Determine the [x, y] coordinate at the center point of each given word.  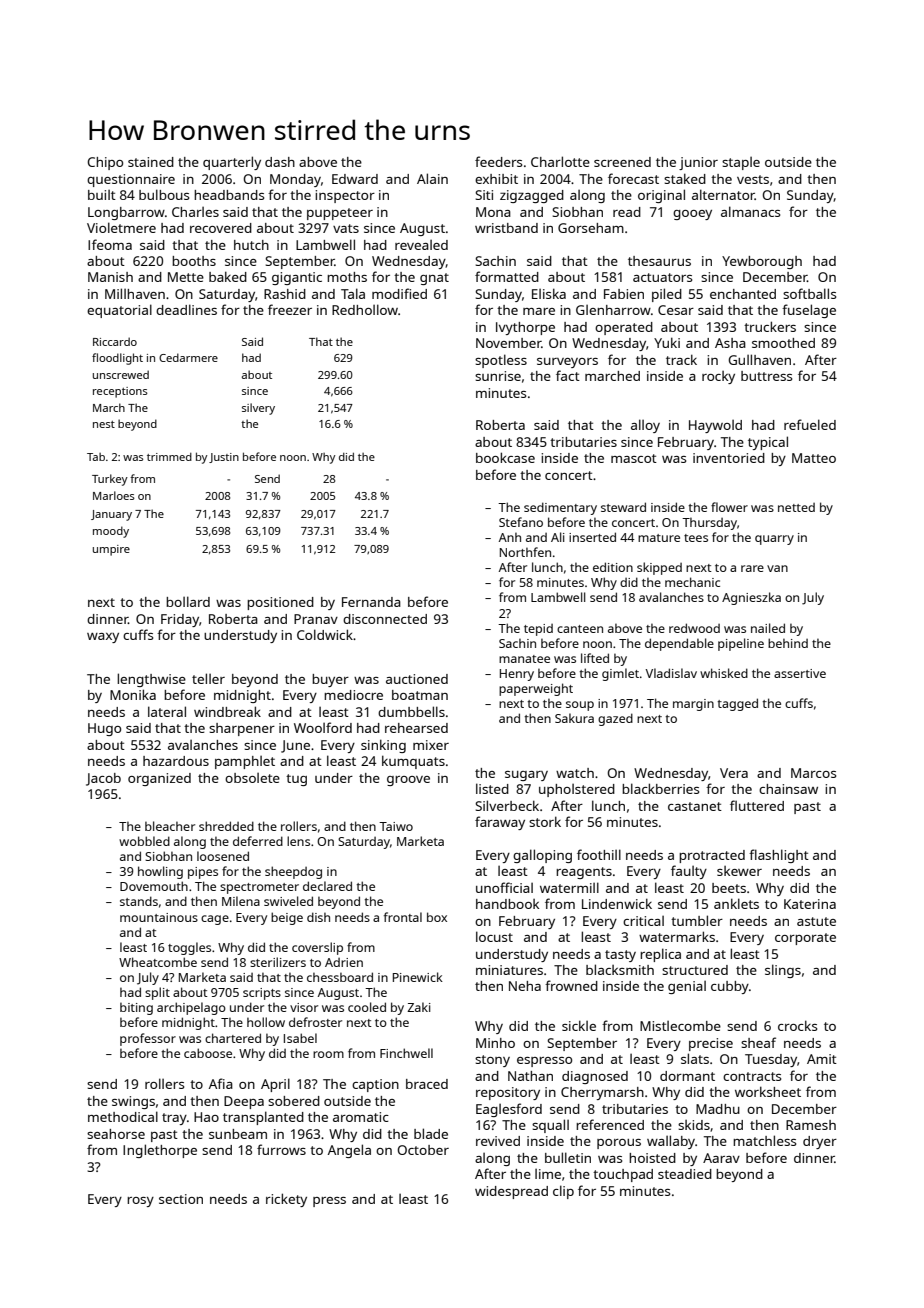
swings [133, 1102]
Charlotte [560, 161]
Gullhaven [759, 359]
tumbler [697, 920]
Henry [517, 675]
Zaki [419, 1007]
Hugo [104, 729]
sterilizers [278, 962]
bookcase [505, 457]
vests [753, 179]
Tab [96, 457]
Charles [195, 212]
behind [788, 643]
